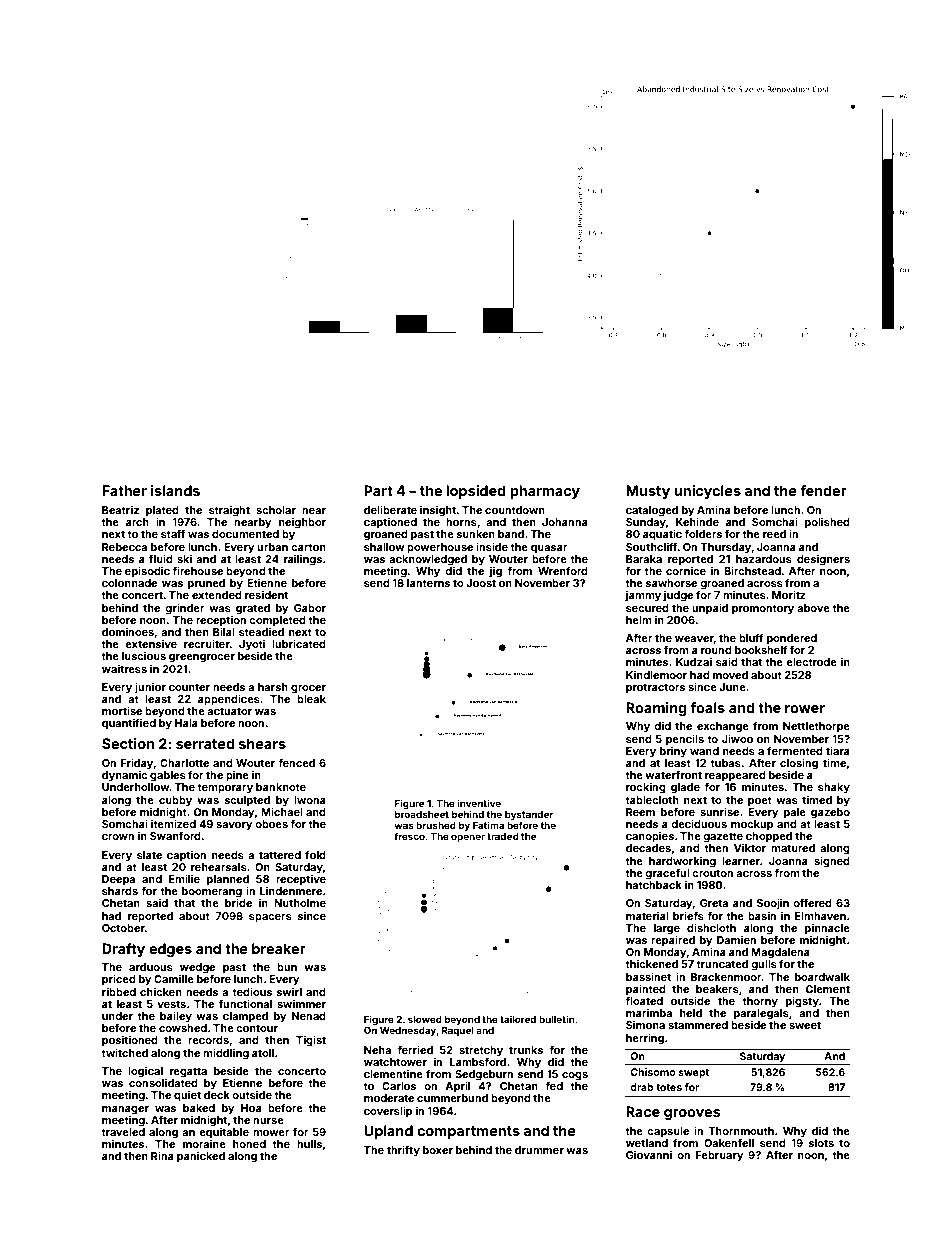  Describe the element at coordinates (303, 560) in the screenshot. I see `railings` at that location.
